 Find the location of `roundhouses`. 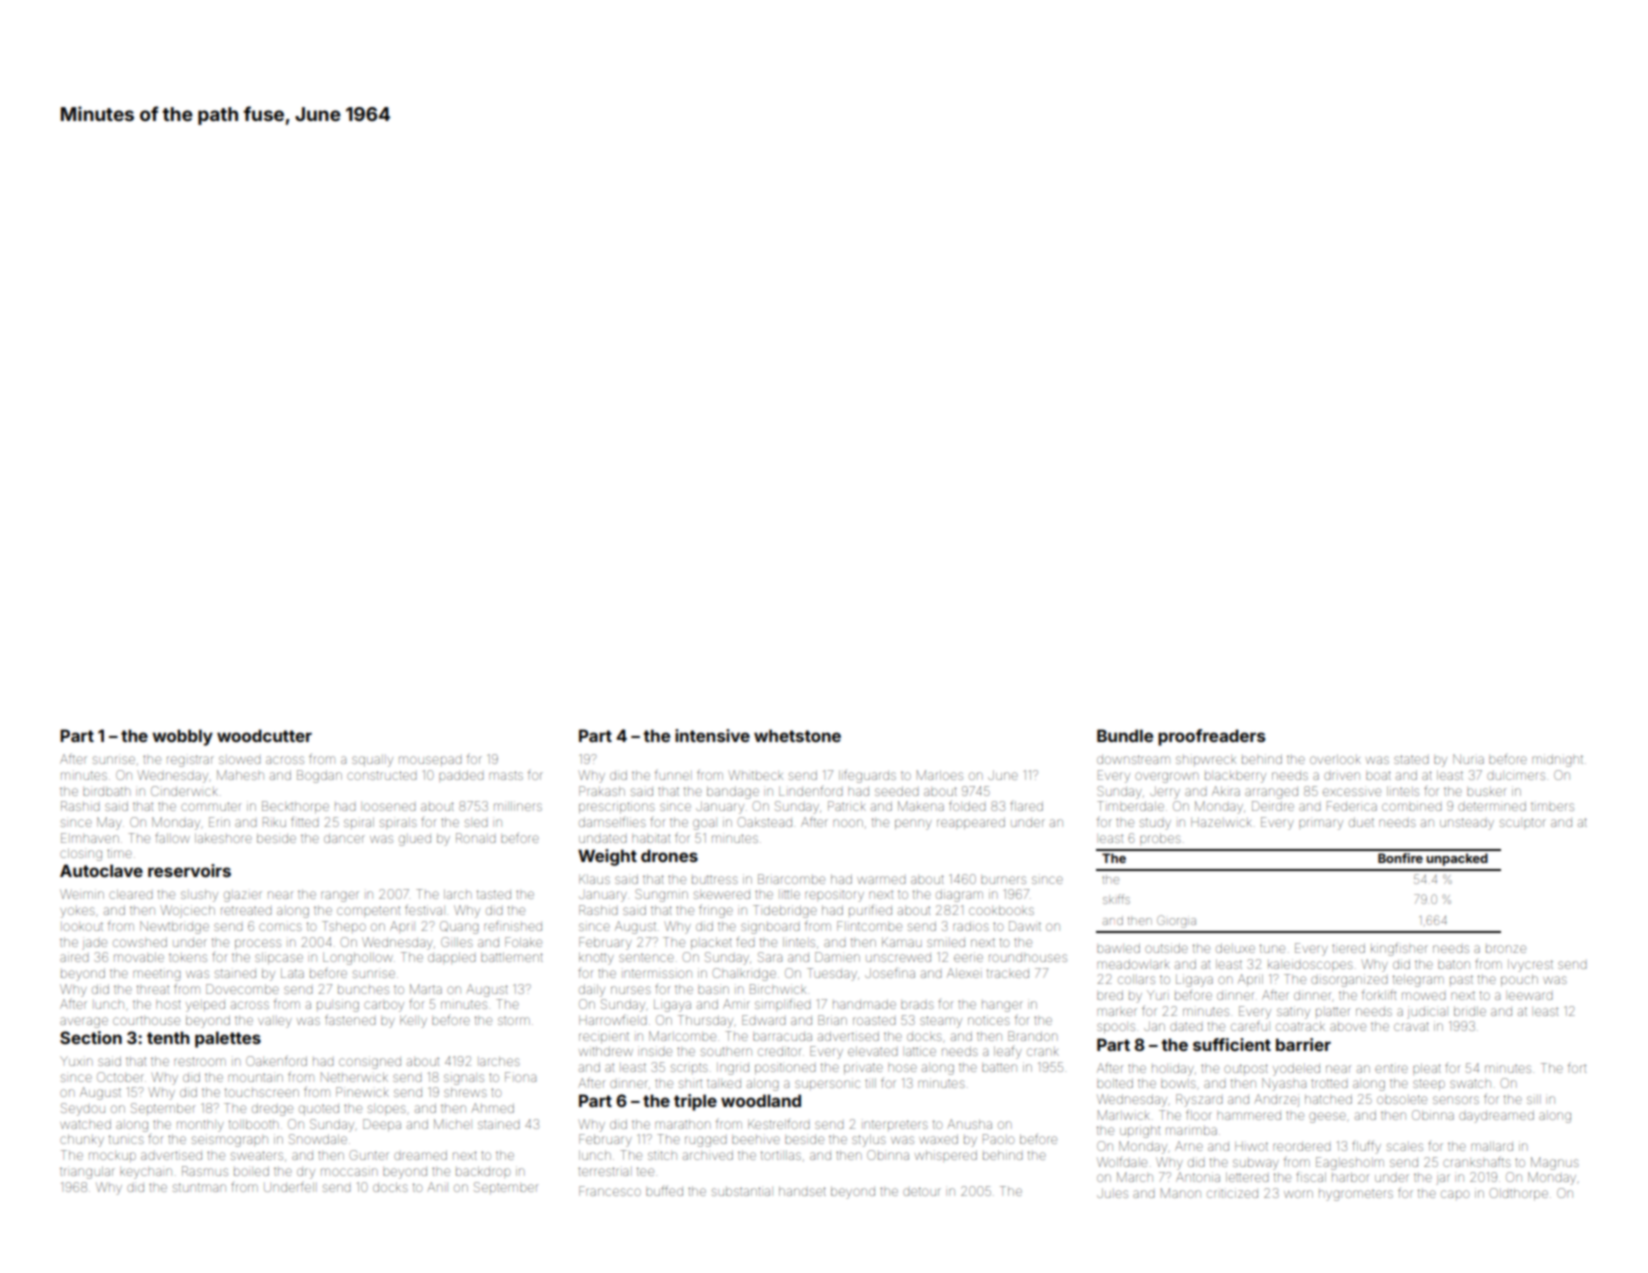

roundhouses is located at coordinates (1028, 957).
